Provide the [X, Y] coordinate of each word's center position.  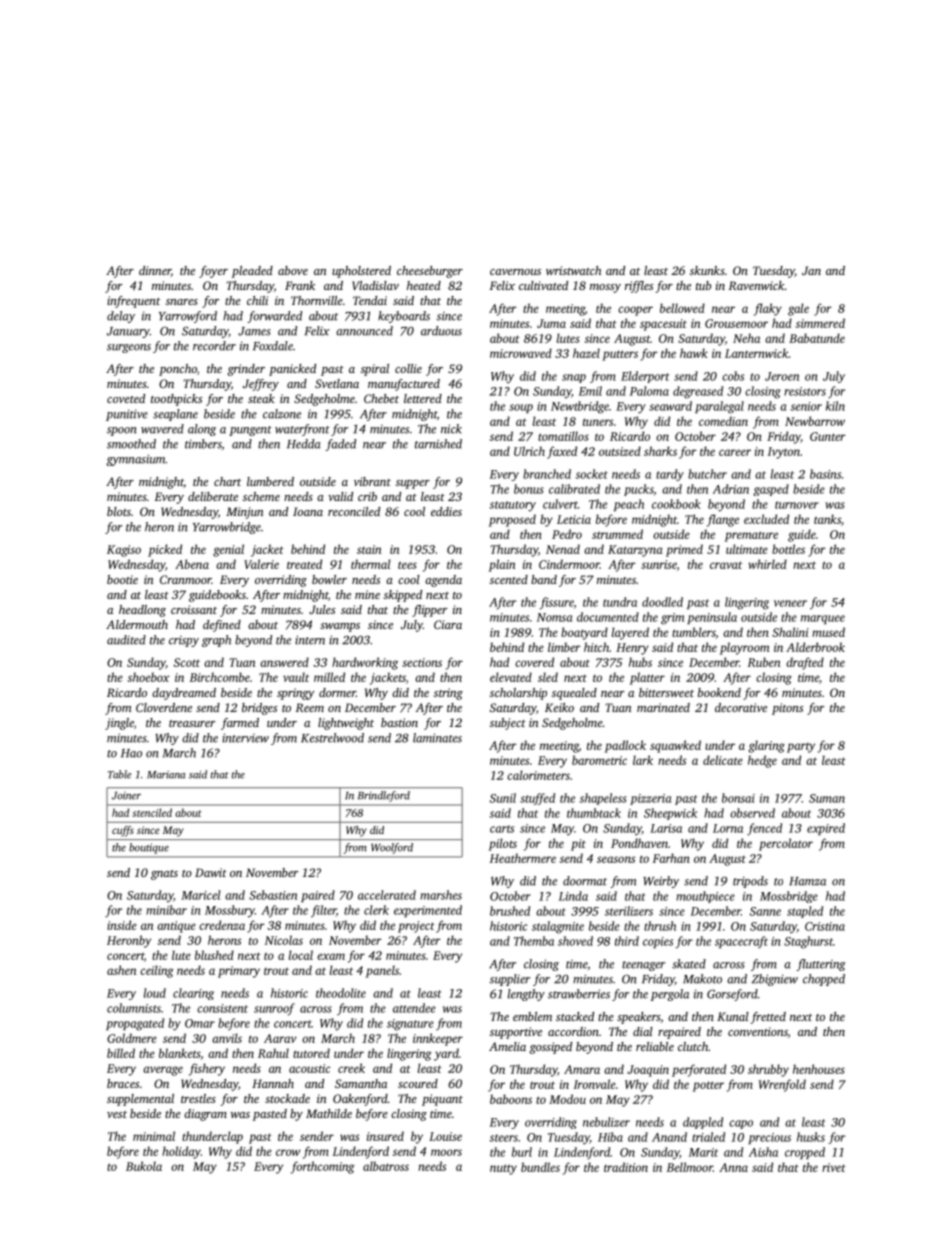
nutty [503, 1169]
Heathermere [523, 858]
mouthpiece [705, 897]
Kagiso [124, 551]
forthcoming [323, 1167]
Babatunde [817, 338]
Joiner [126, 796]
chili [257, 300]
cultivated [543, 285]
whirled [767, 564]
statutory [512, 506]
